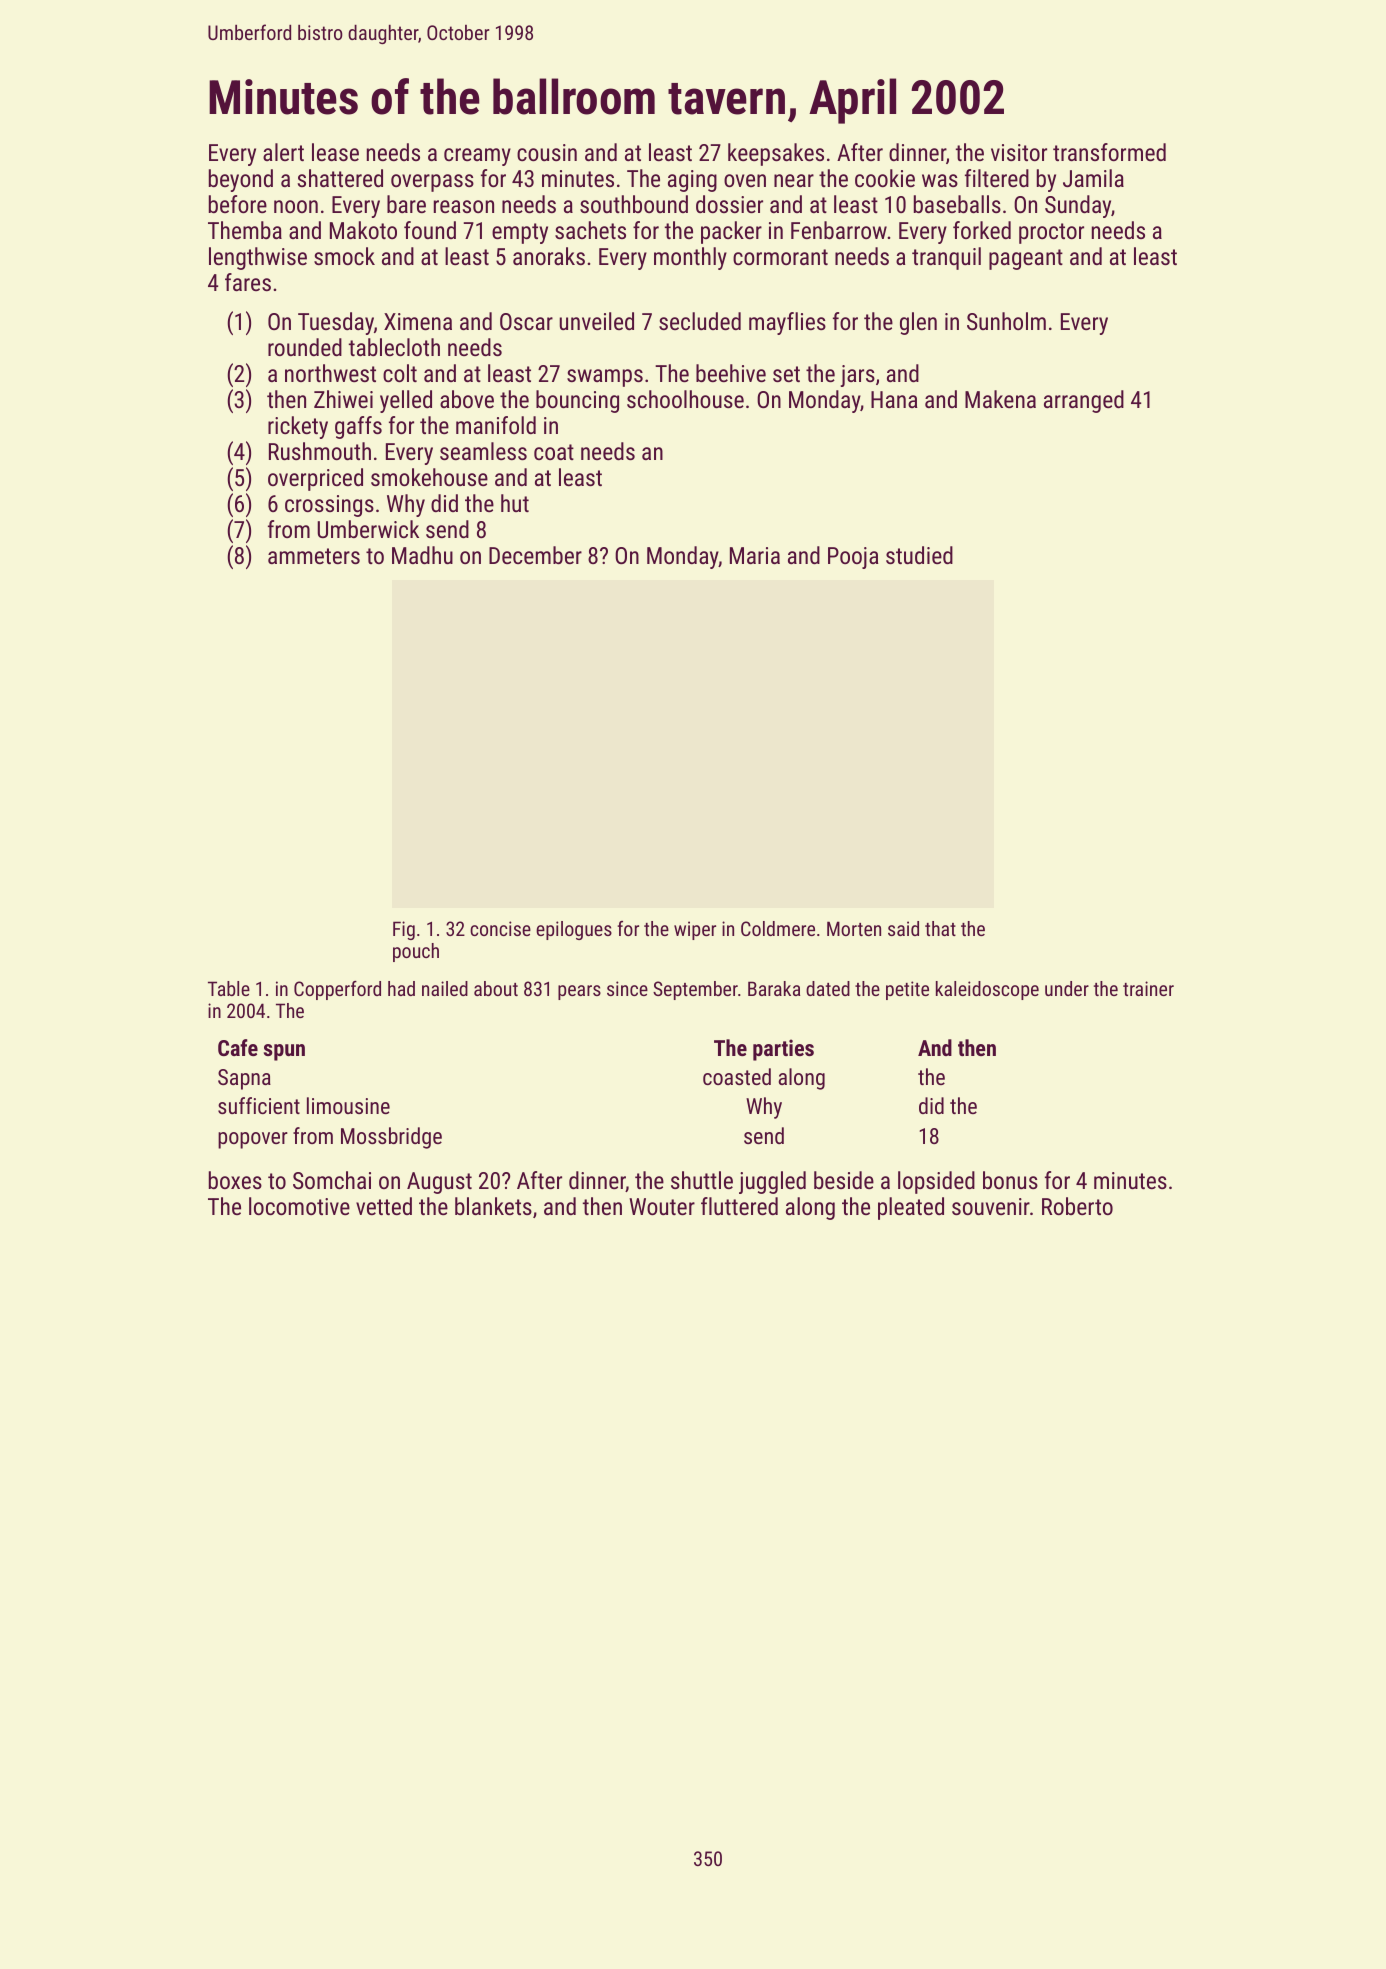  I want to click on schoolhouse, so click(685, 399).
